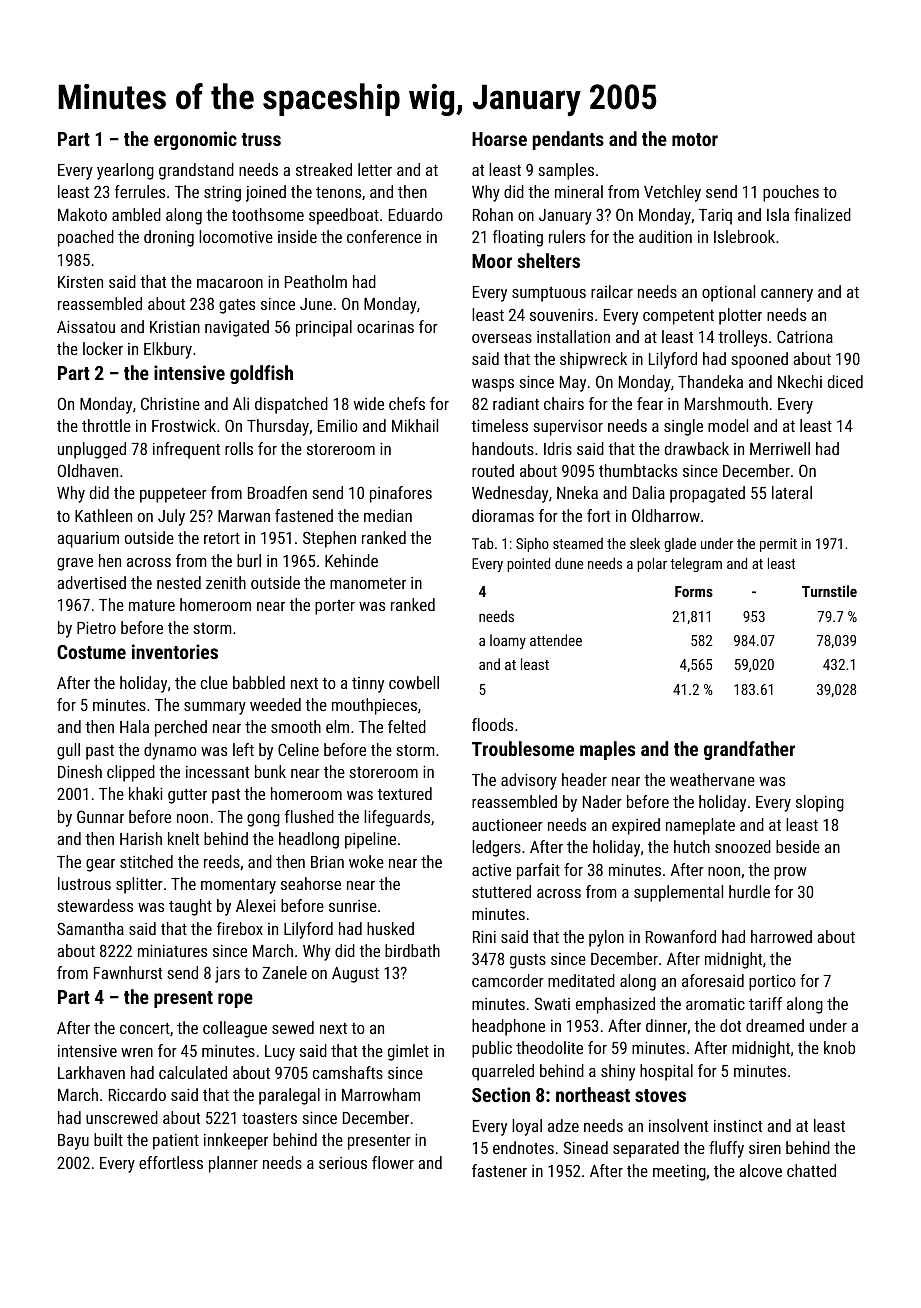 The height and width of the page is (1308, 921). What do you see at coordinates (811, 1170) in the page?
I see `chatted` at bounding box center [811, 1170].
